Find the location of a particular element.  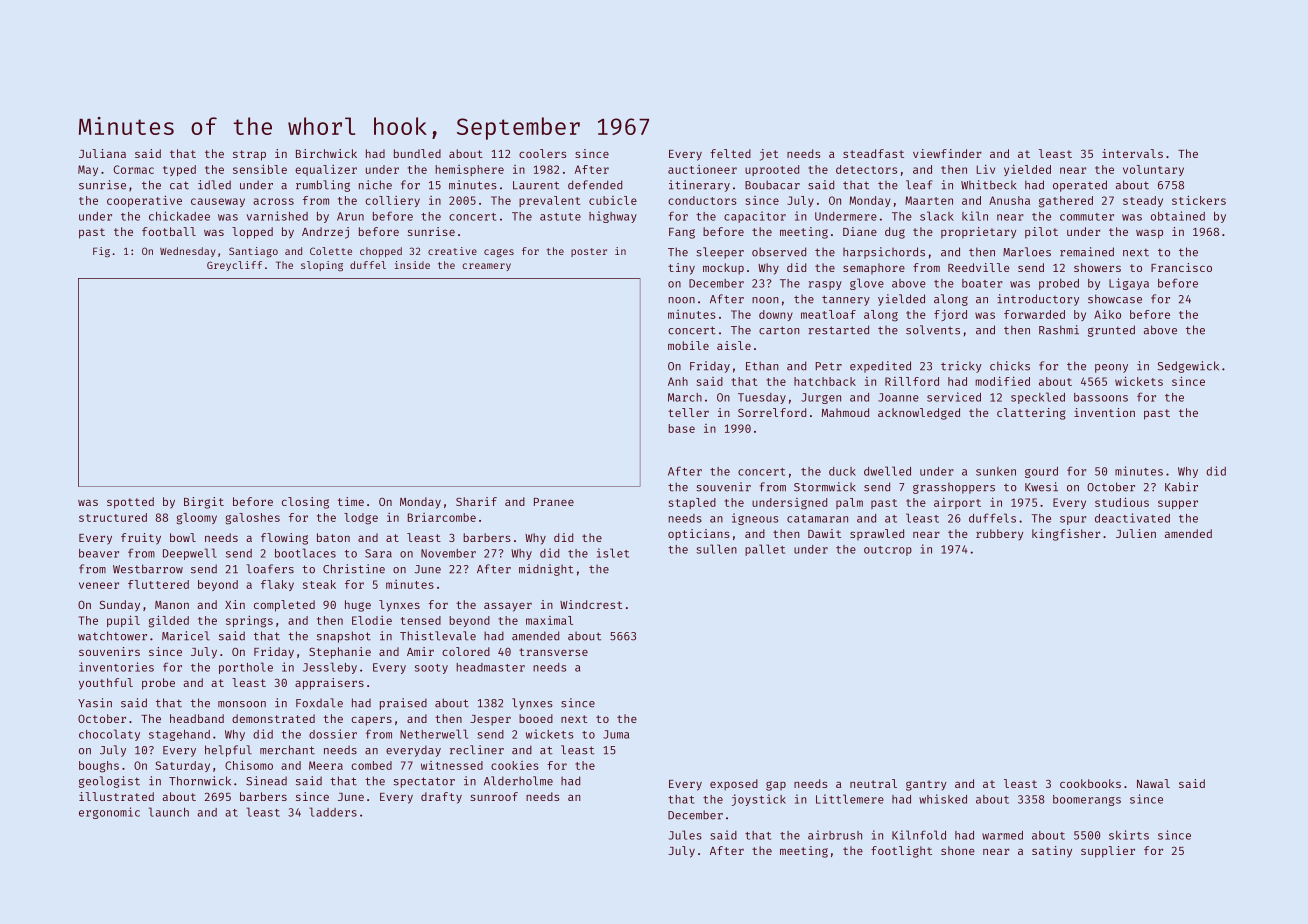

fruity is located at coordinates (141, 539).
